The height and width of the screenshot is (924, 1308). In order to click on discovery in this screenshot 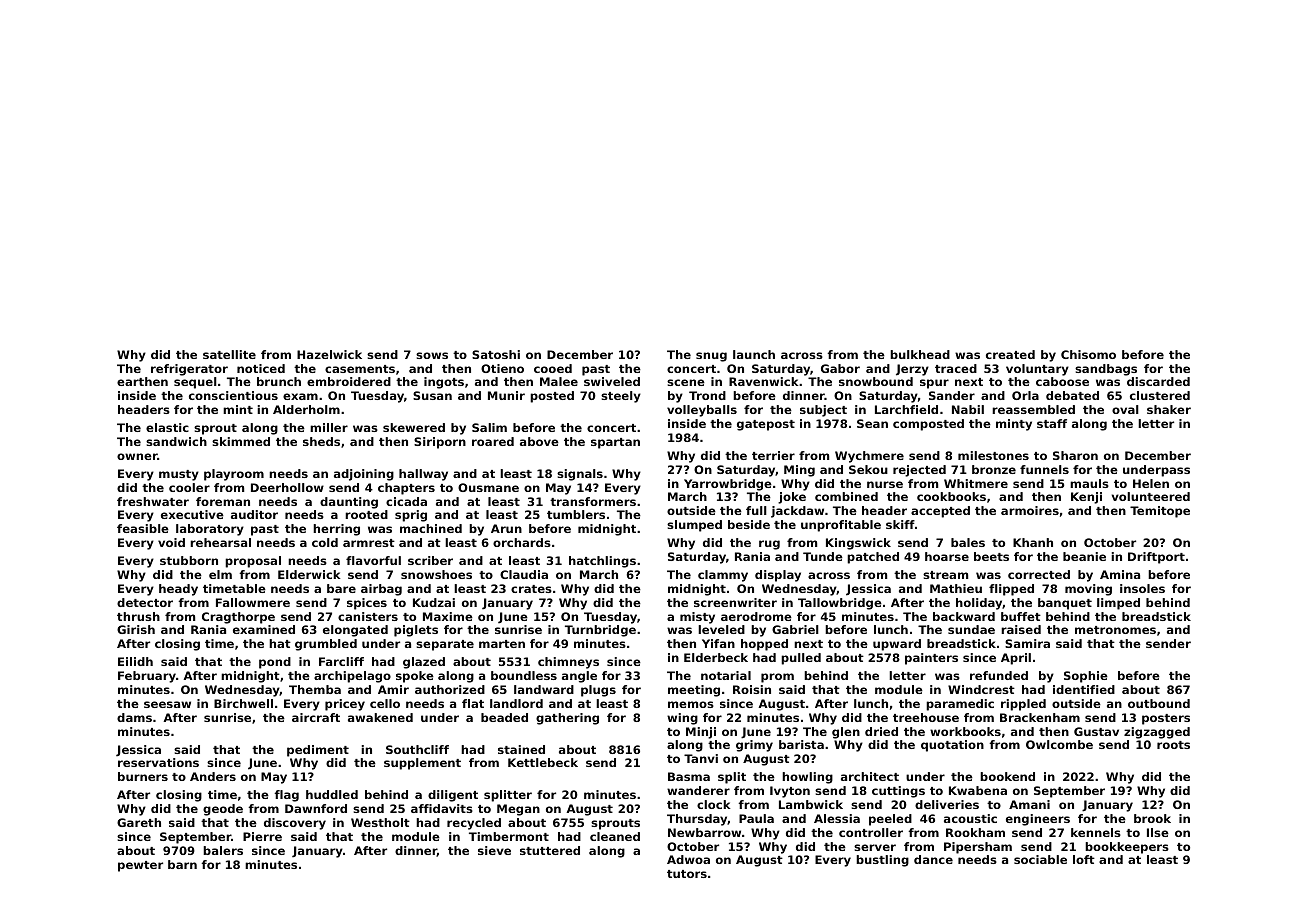, I will do `click(295, 824)`.
